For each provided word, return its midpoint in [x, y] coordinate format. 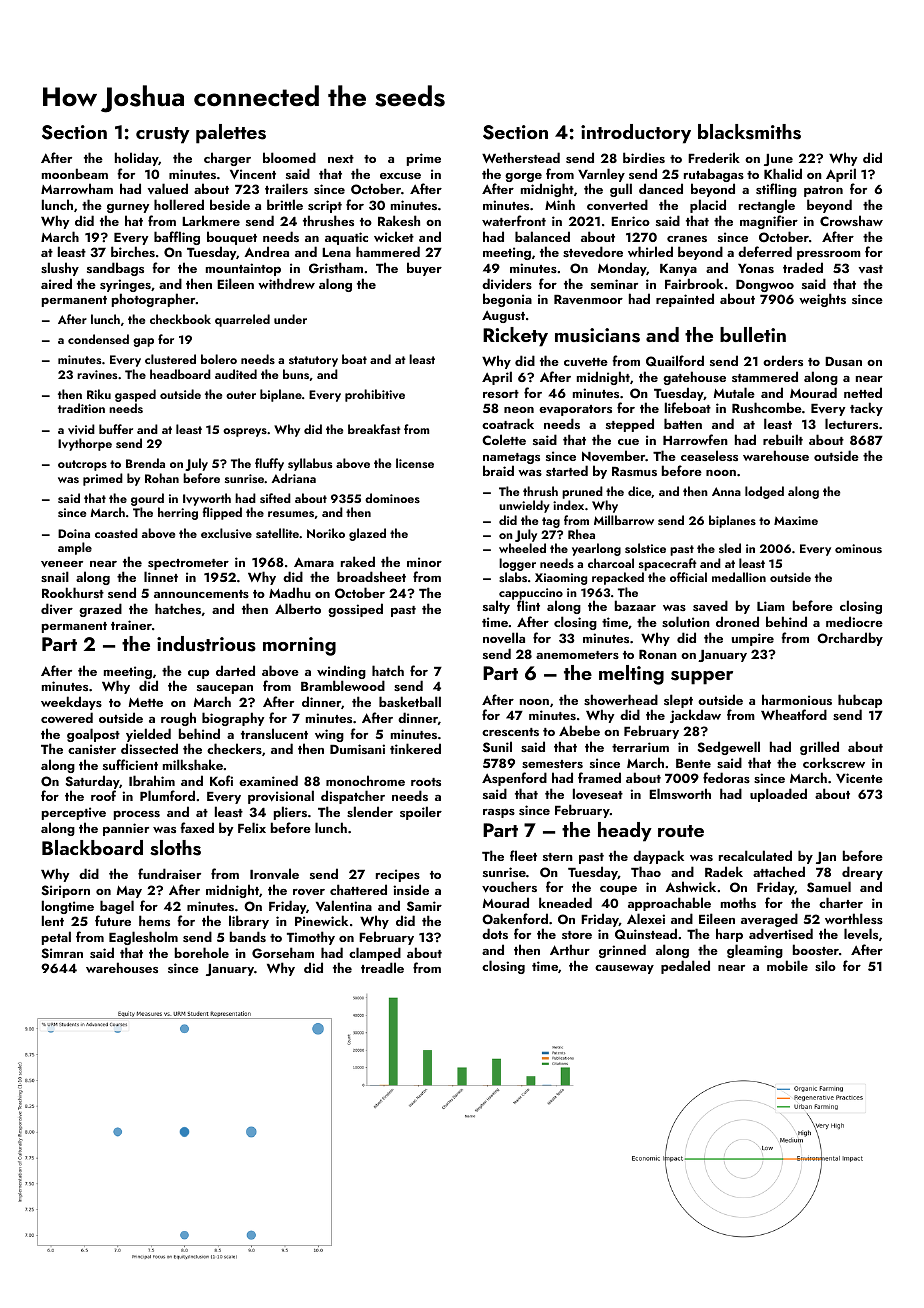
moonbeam [75, 173]
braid [498, 470]
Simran [62, 953]
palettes [231, 134]
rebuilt [783, 439]
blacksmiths [749, 132]
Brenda [145, 463]
